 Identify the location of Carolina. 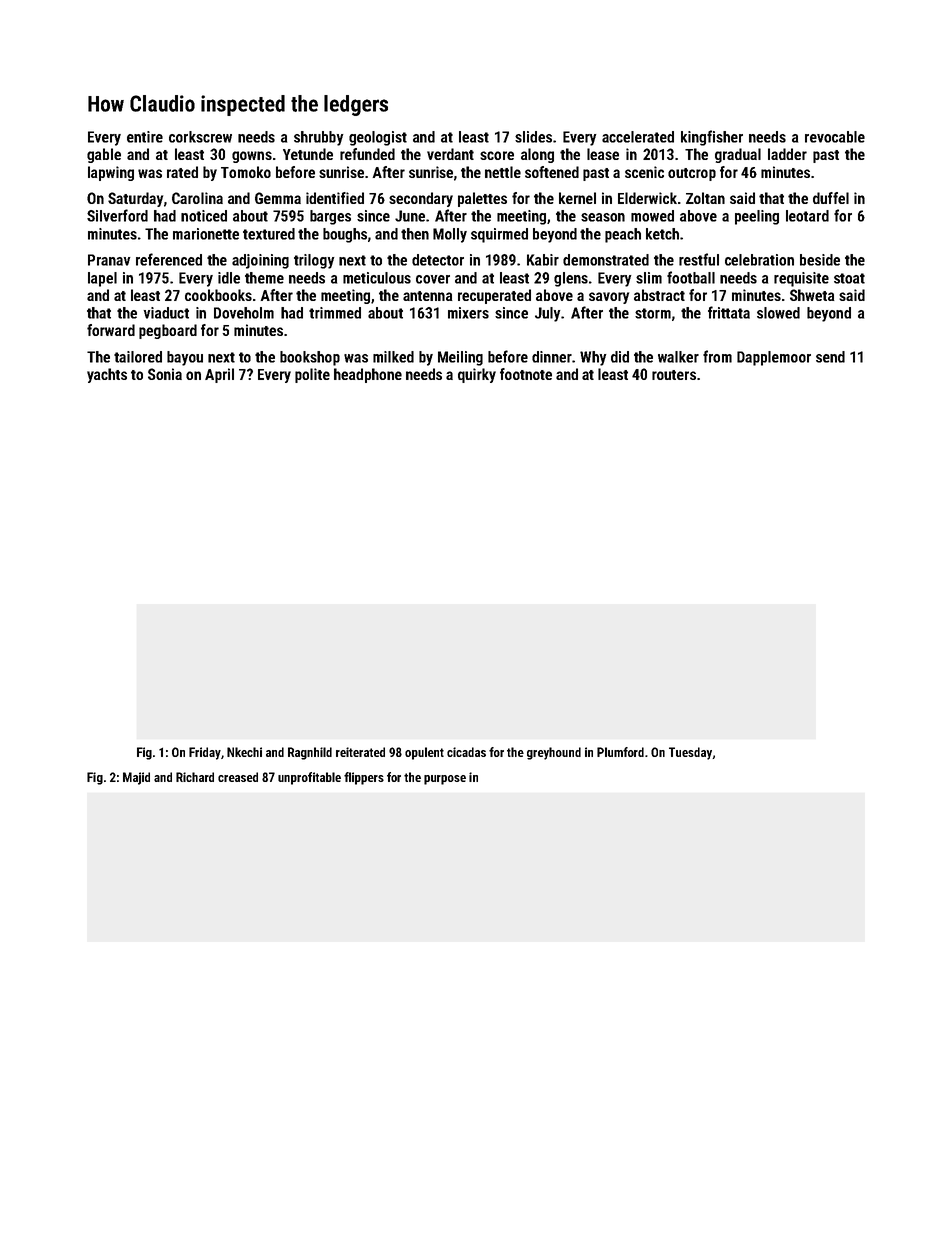
(197, 198).
